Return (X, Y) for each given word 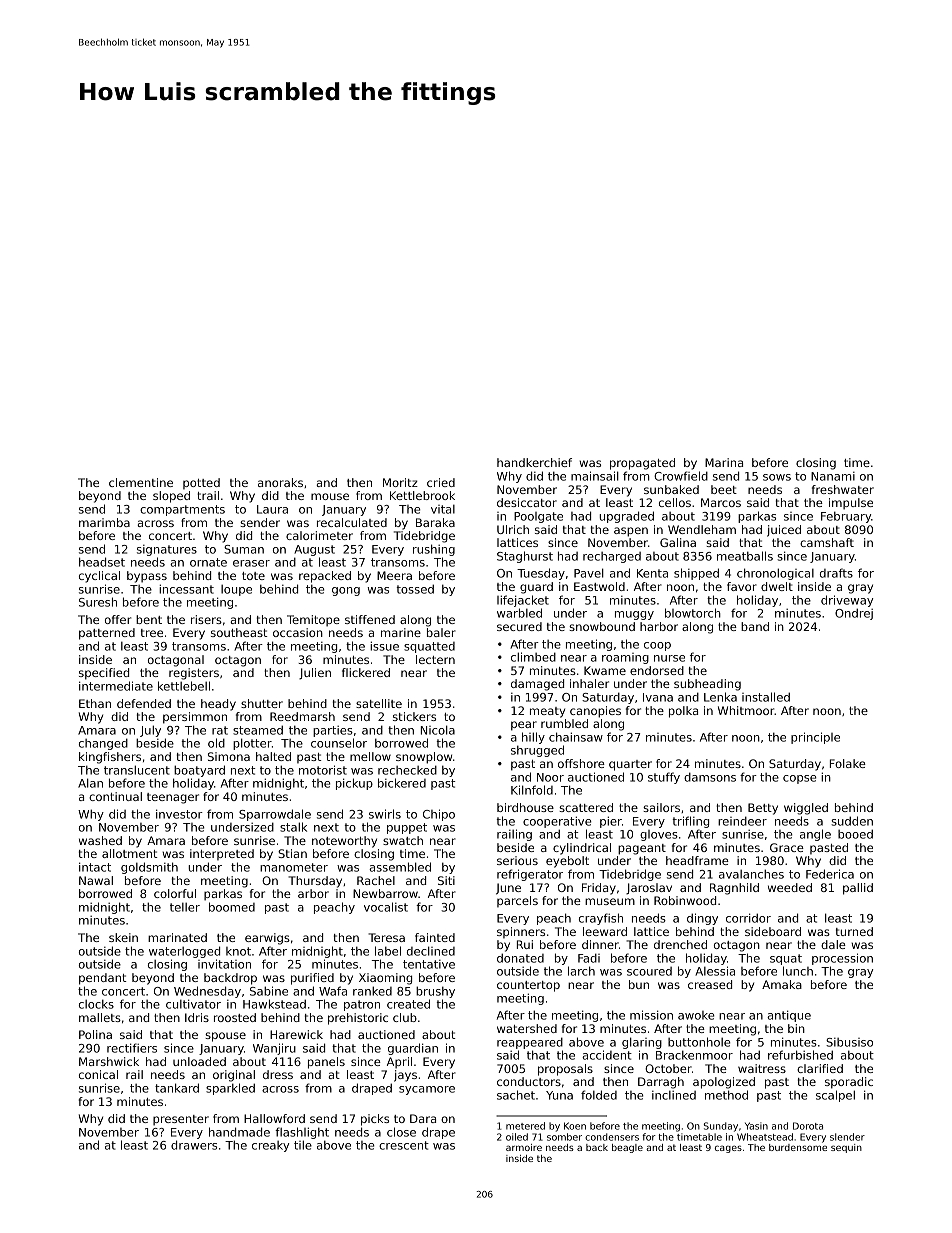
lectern (435, 659)
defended (144, 703)
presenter (181, 1120)
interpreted (222, 854)
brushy (435, 992)
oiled (517, 1137)
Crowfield (681, 476)
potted (201, 483)
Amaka (782, 984)
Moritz (400, 482)
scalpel (835, 1096)
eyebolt (567, 862)
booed (855, 834)
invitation (224, 964)
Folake (848, 763)
